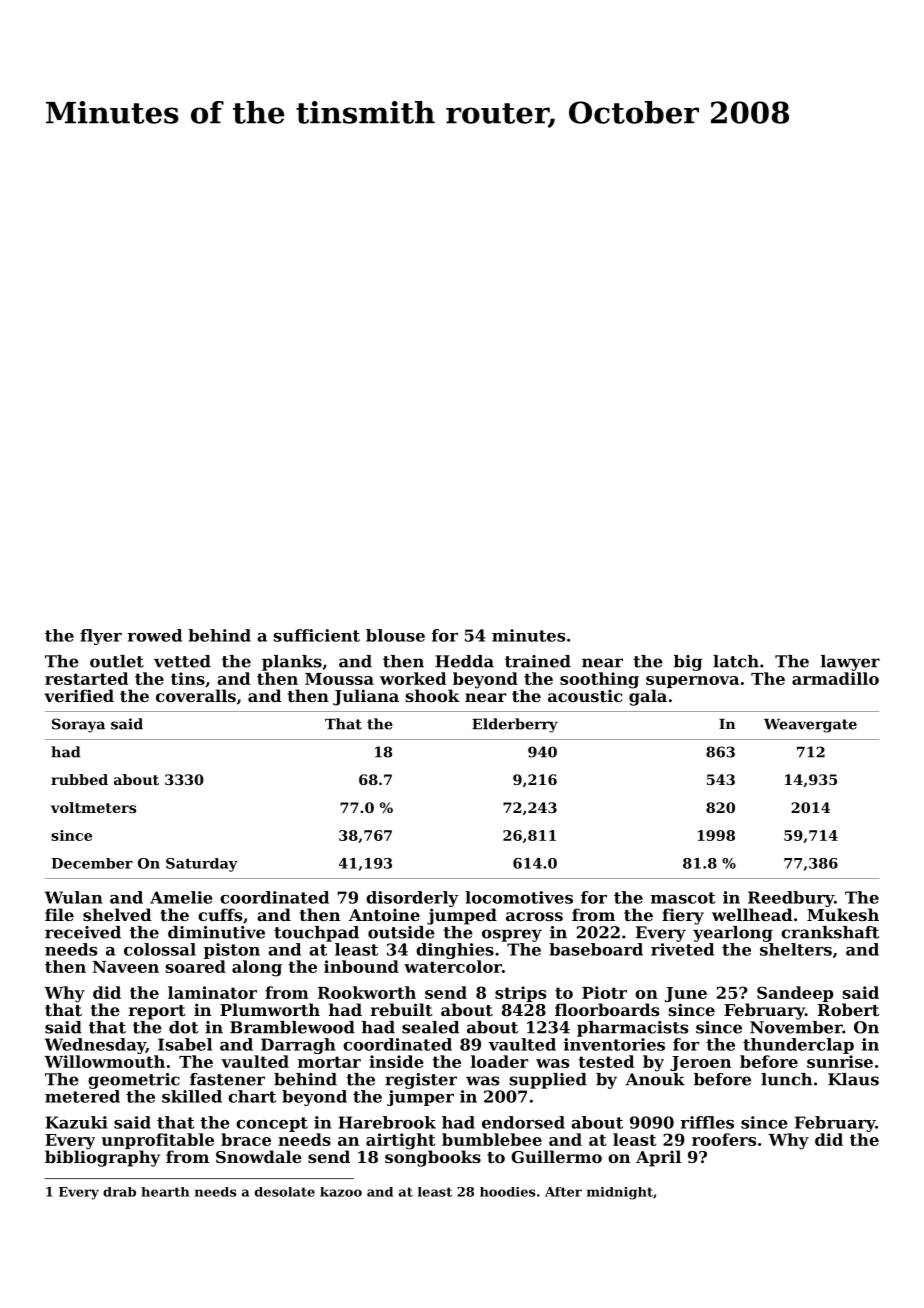 Image resolution: width=924 pixels, height=1308 pixels. What do you see at coordinates (620, 1193) in the screenshot?
I see `midnight` at bounding box center [620, 1193].
